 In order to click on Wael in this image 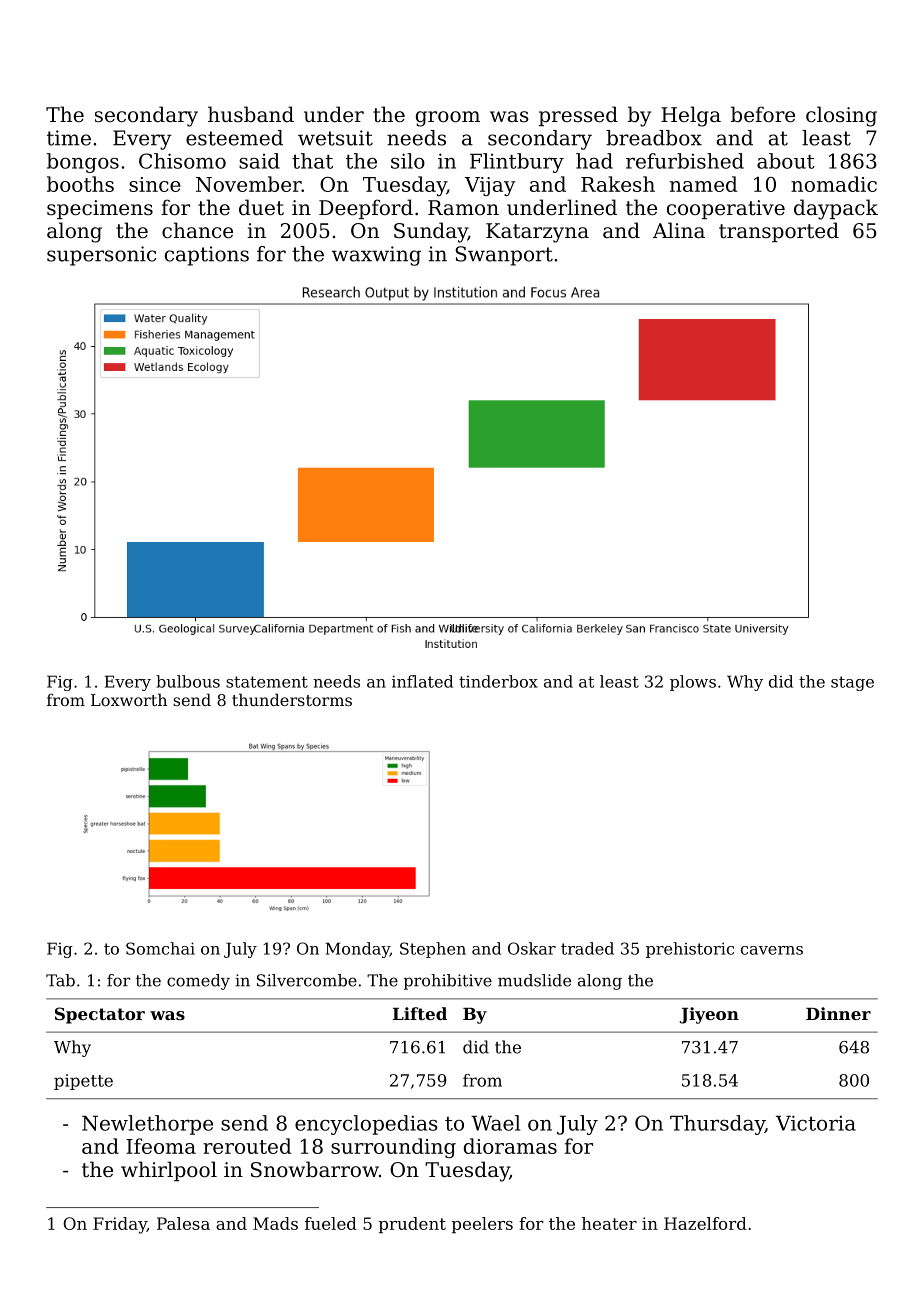, I will do `click(495, 1123)`.
